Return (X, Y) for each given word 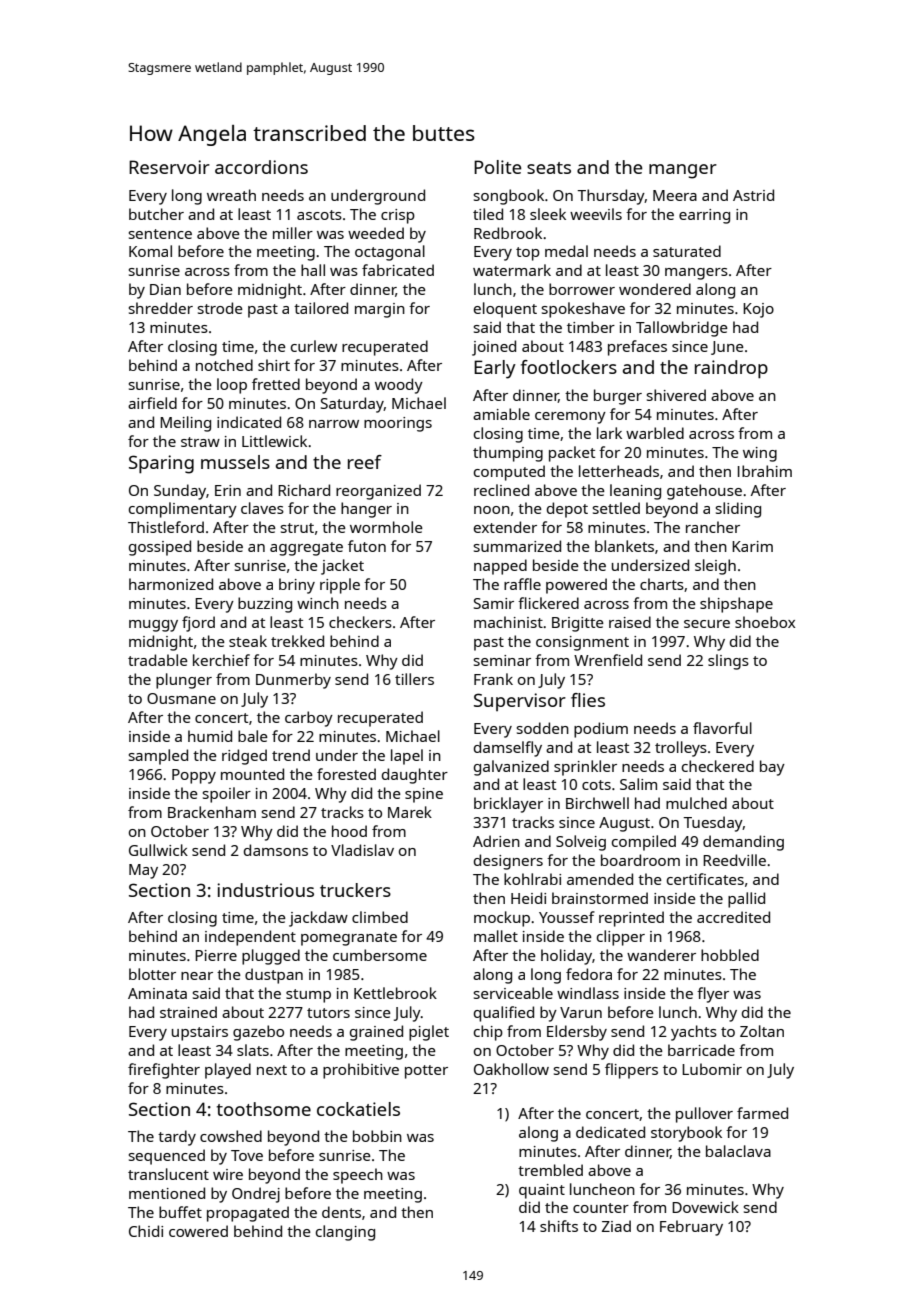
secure (707, 624)
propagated (248, 1214)
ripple (340, 586)
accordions (261, 167)
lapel (407, 757)
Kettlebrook (395, 993)
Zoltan (762, 1031)
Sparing (161, 464)
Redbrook (508, 233)
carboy (309, 719)
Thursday (611, 197)
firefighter (164, 1071)
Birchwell (597, 803)
